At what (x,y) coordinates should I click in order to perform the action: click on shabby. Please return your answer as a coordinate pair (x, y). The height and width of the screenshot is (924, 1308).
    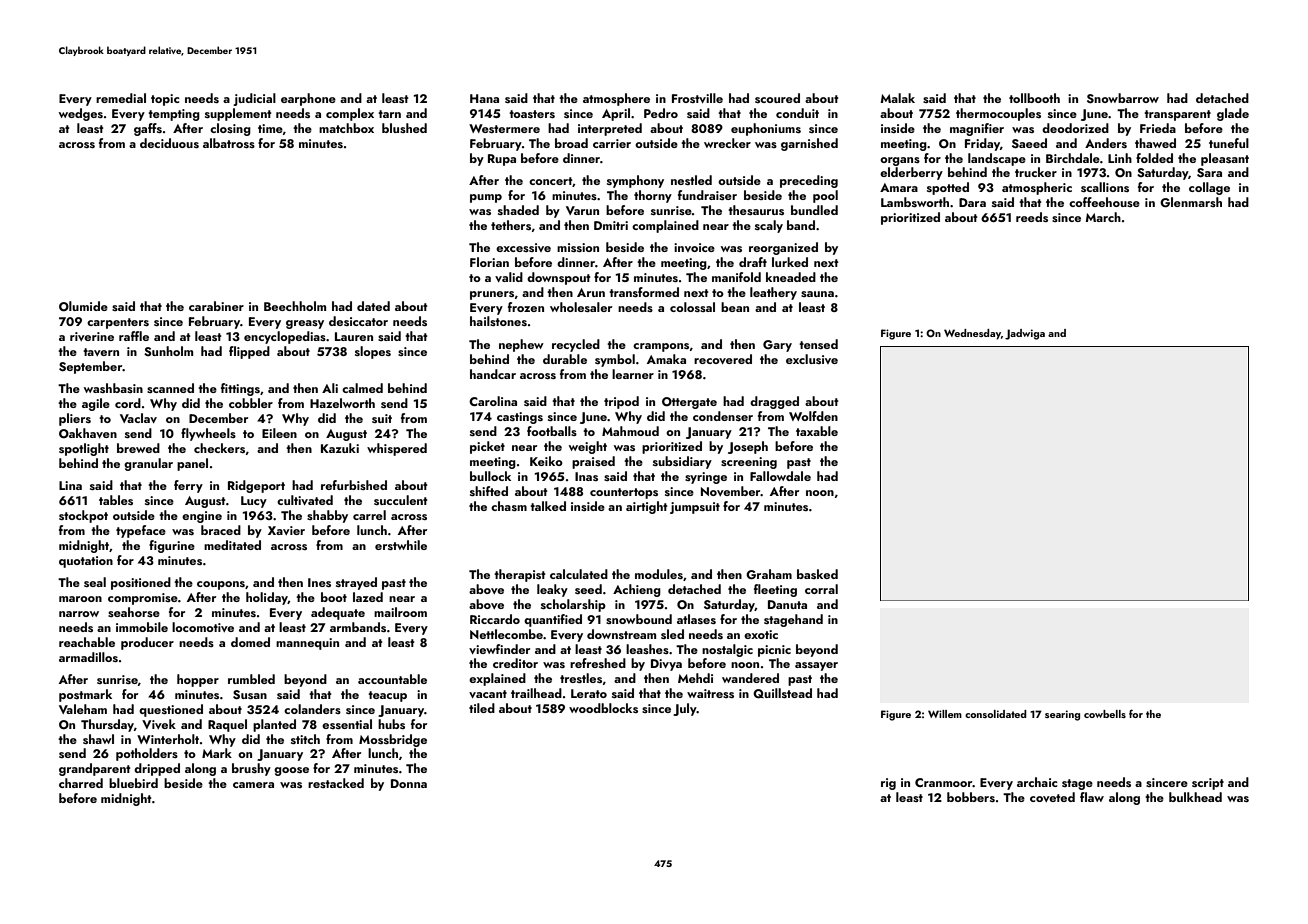
    Looking at the image, I should click on (327, 516).
